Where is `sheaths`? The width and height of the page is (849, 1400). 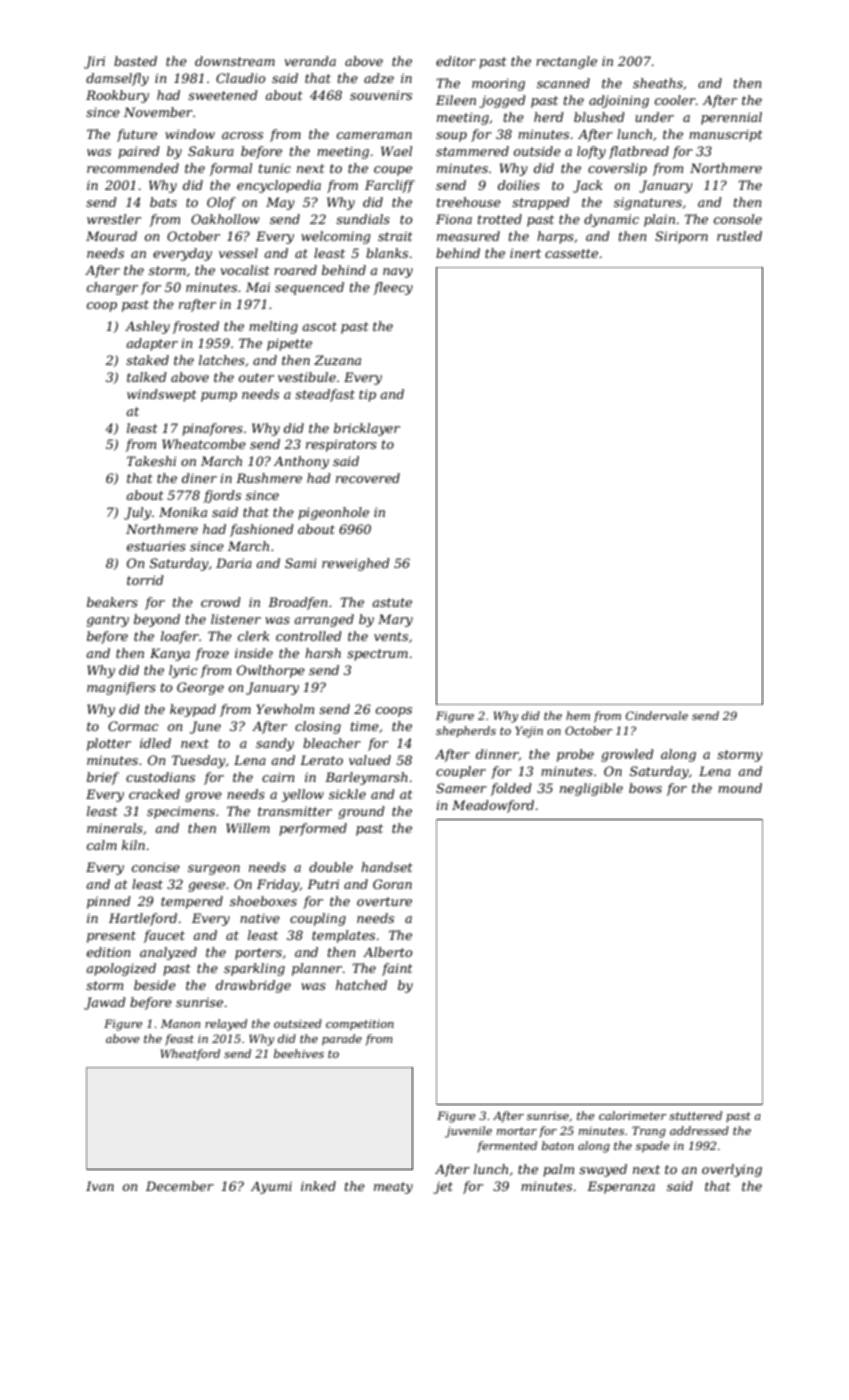 sheaths is located at coordinates (658, 83).
